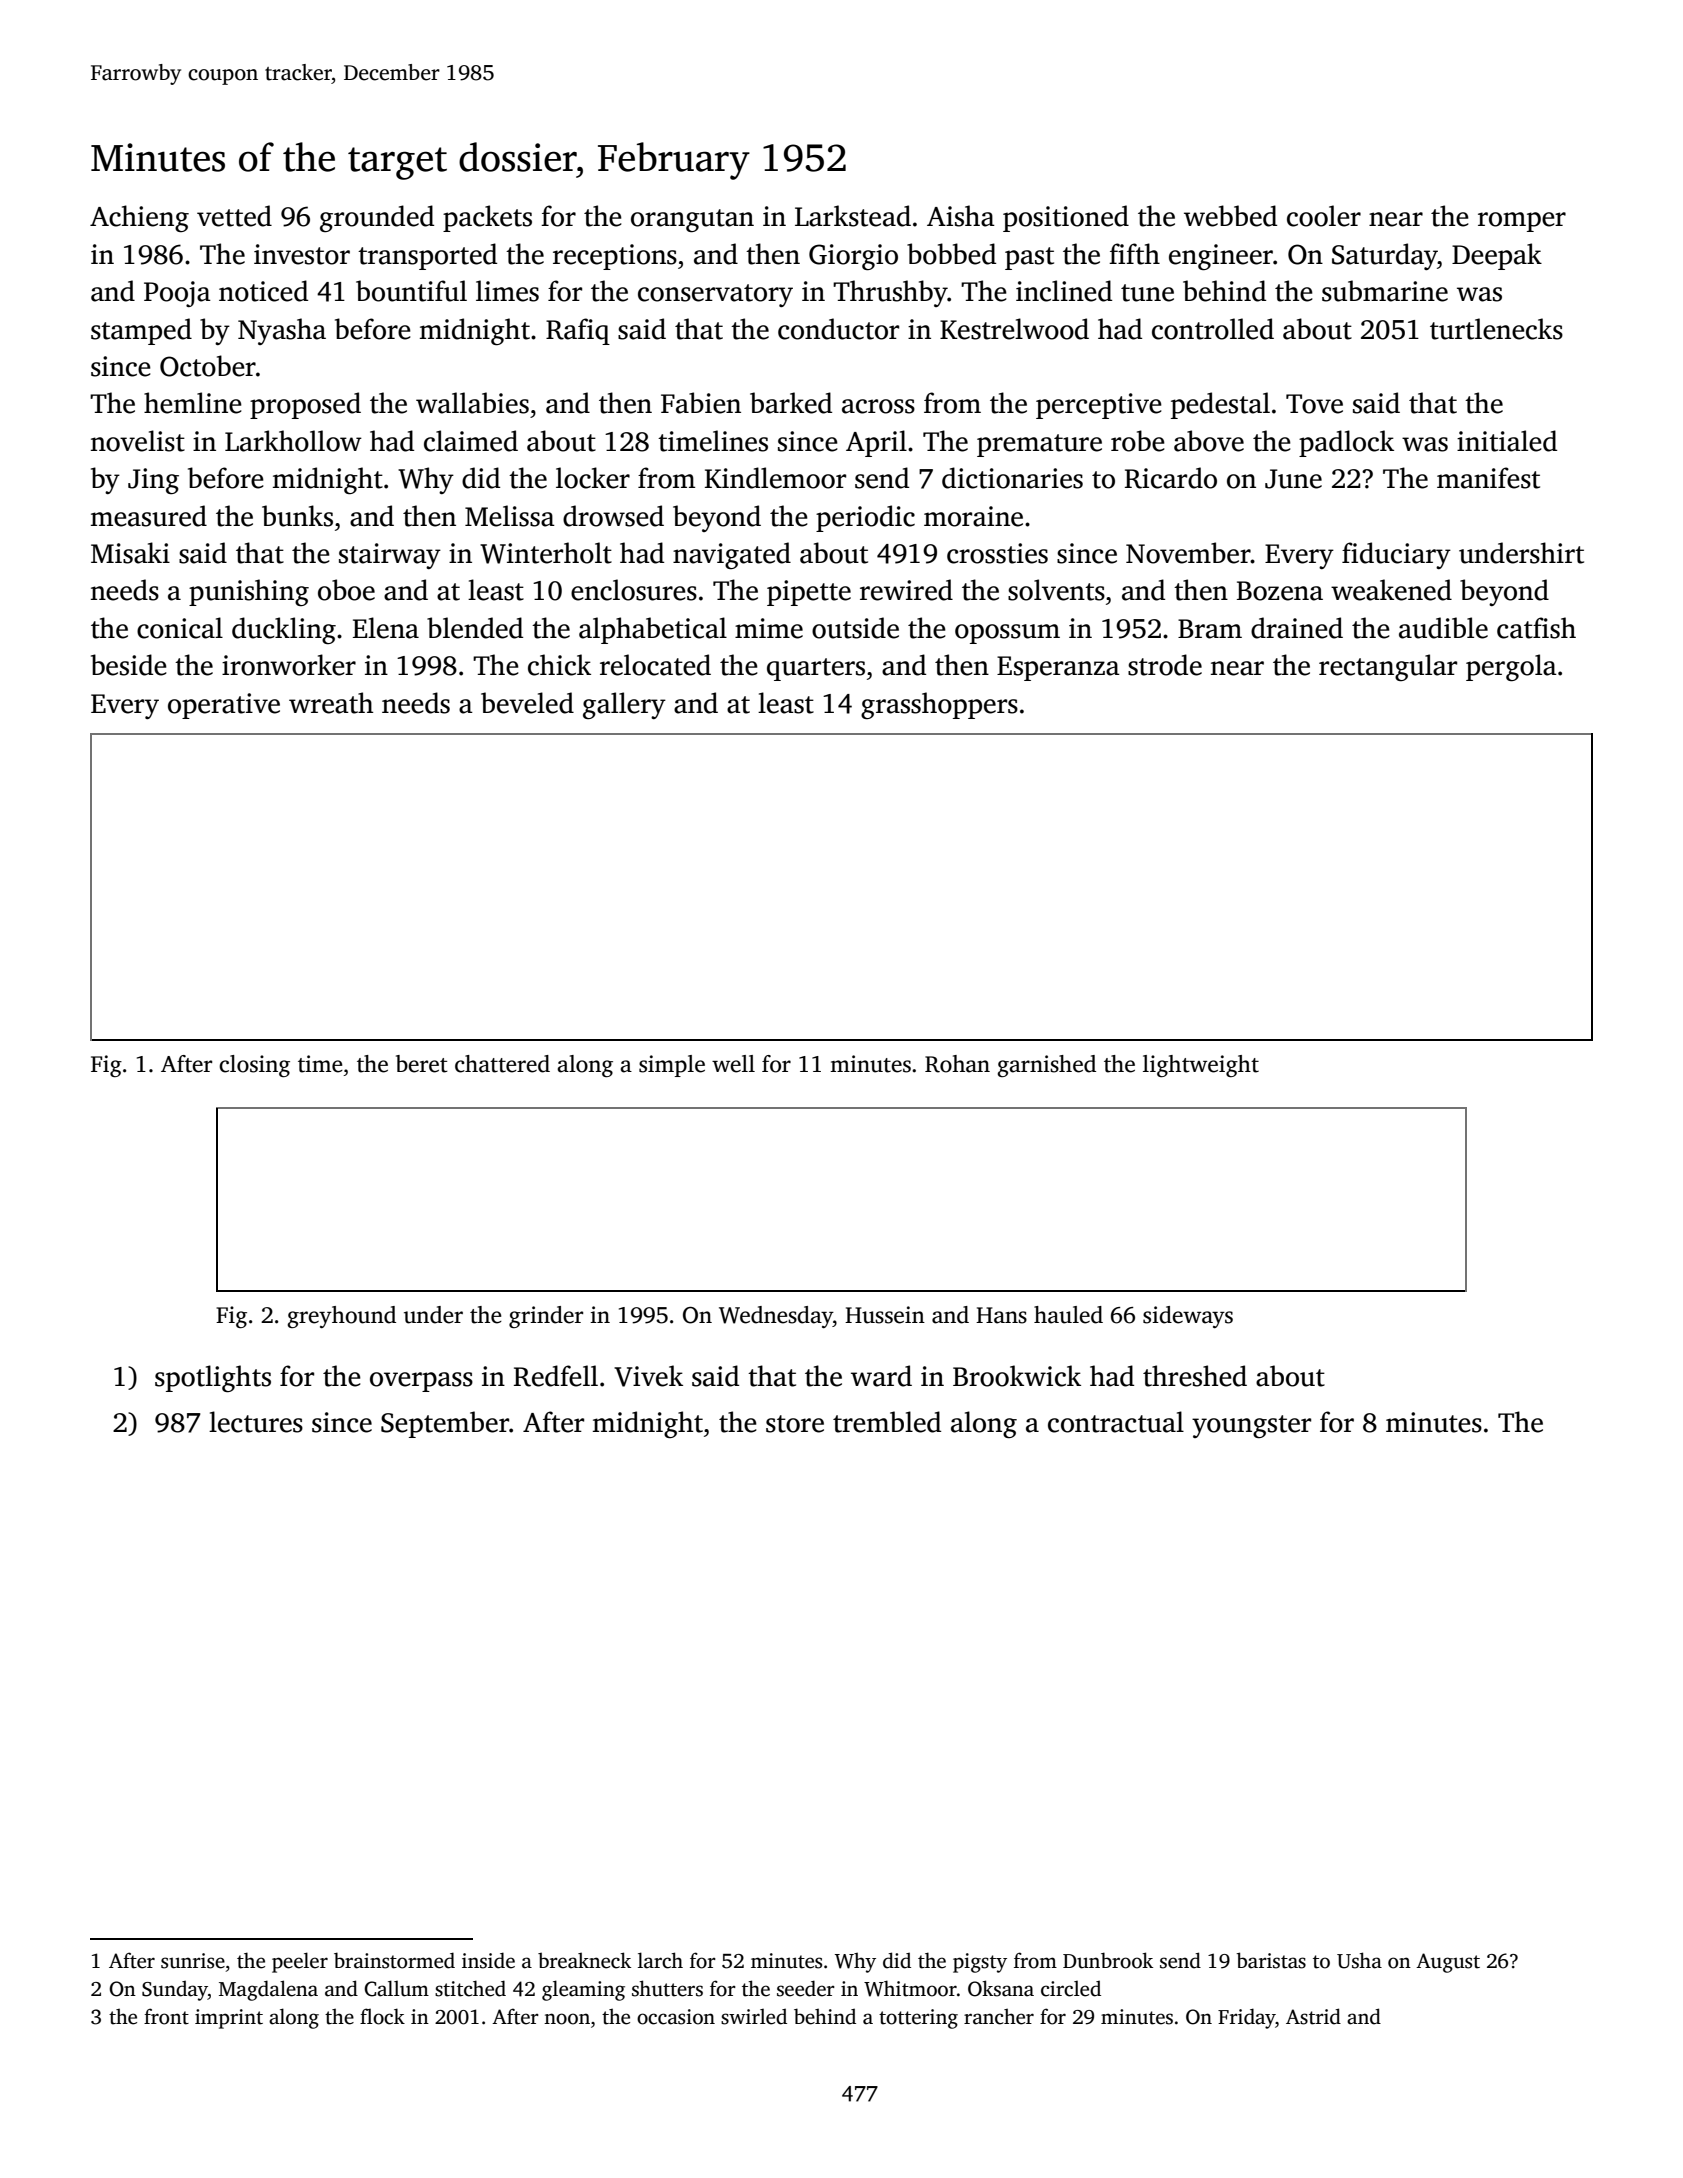 The height and width of the image is (2178, 1683). What do you see at coordinates (394, 1960) in the image?
I see `brainstormed` at bounding box center [394, 1960].
